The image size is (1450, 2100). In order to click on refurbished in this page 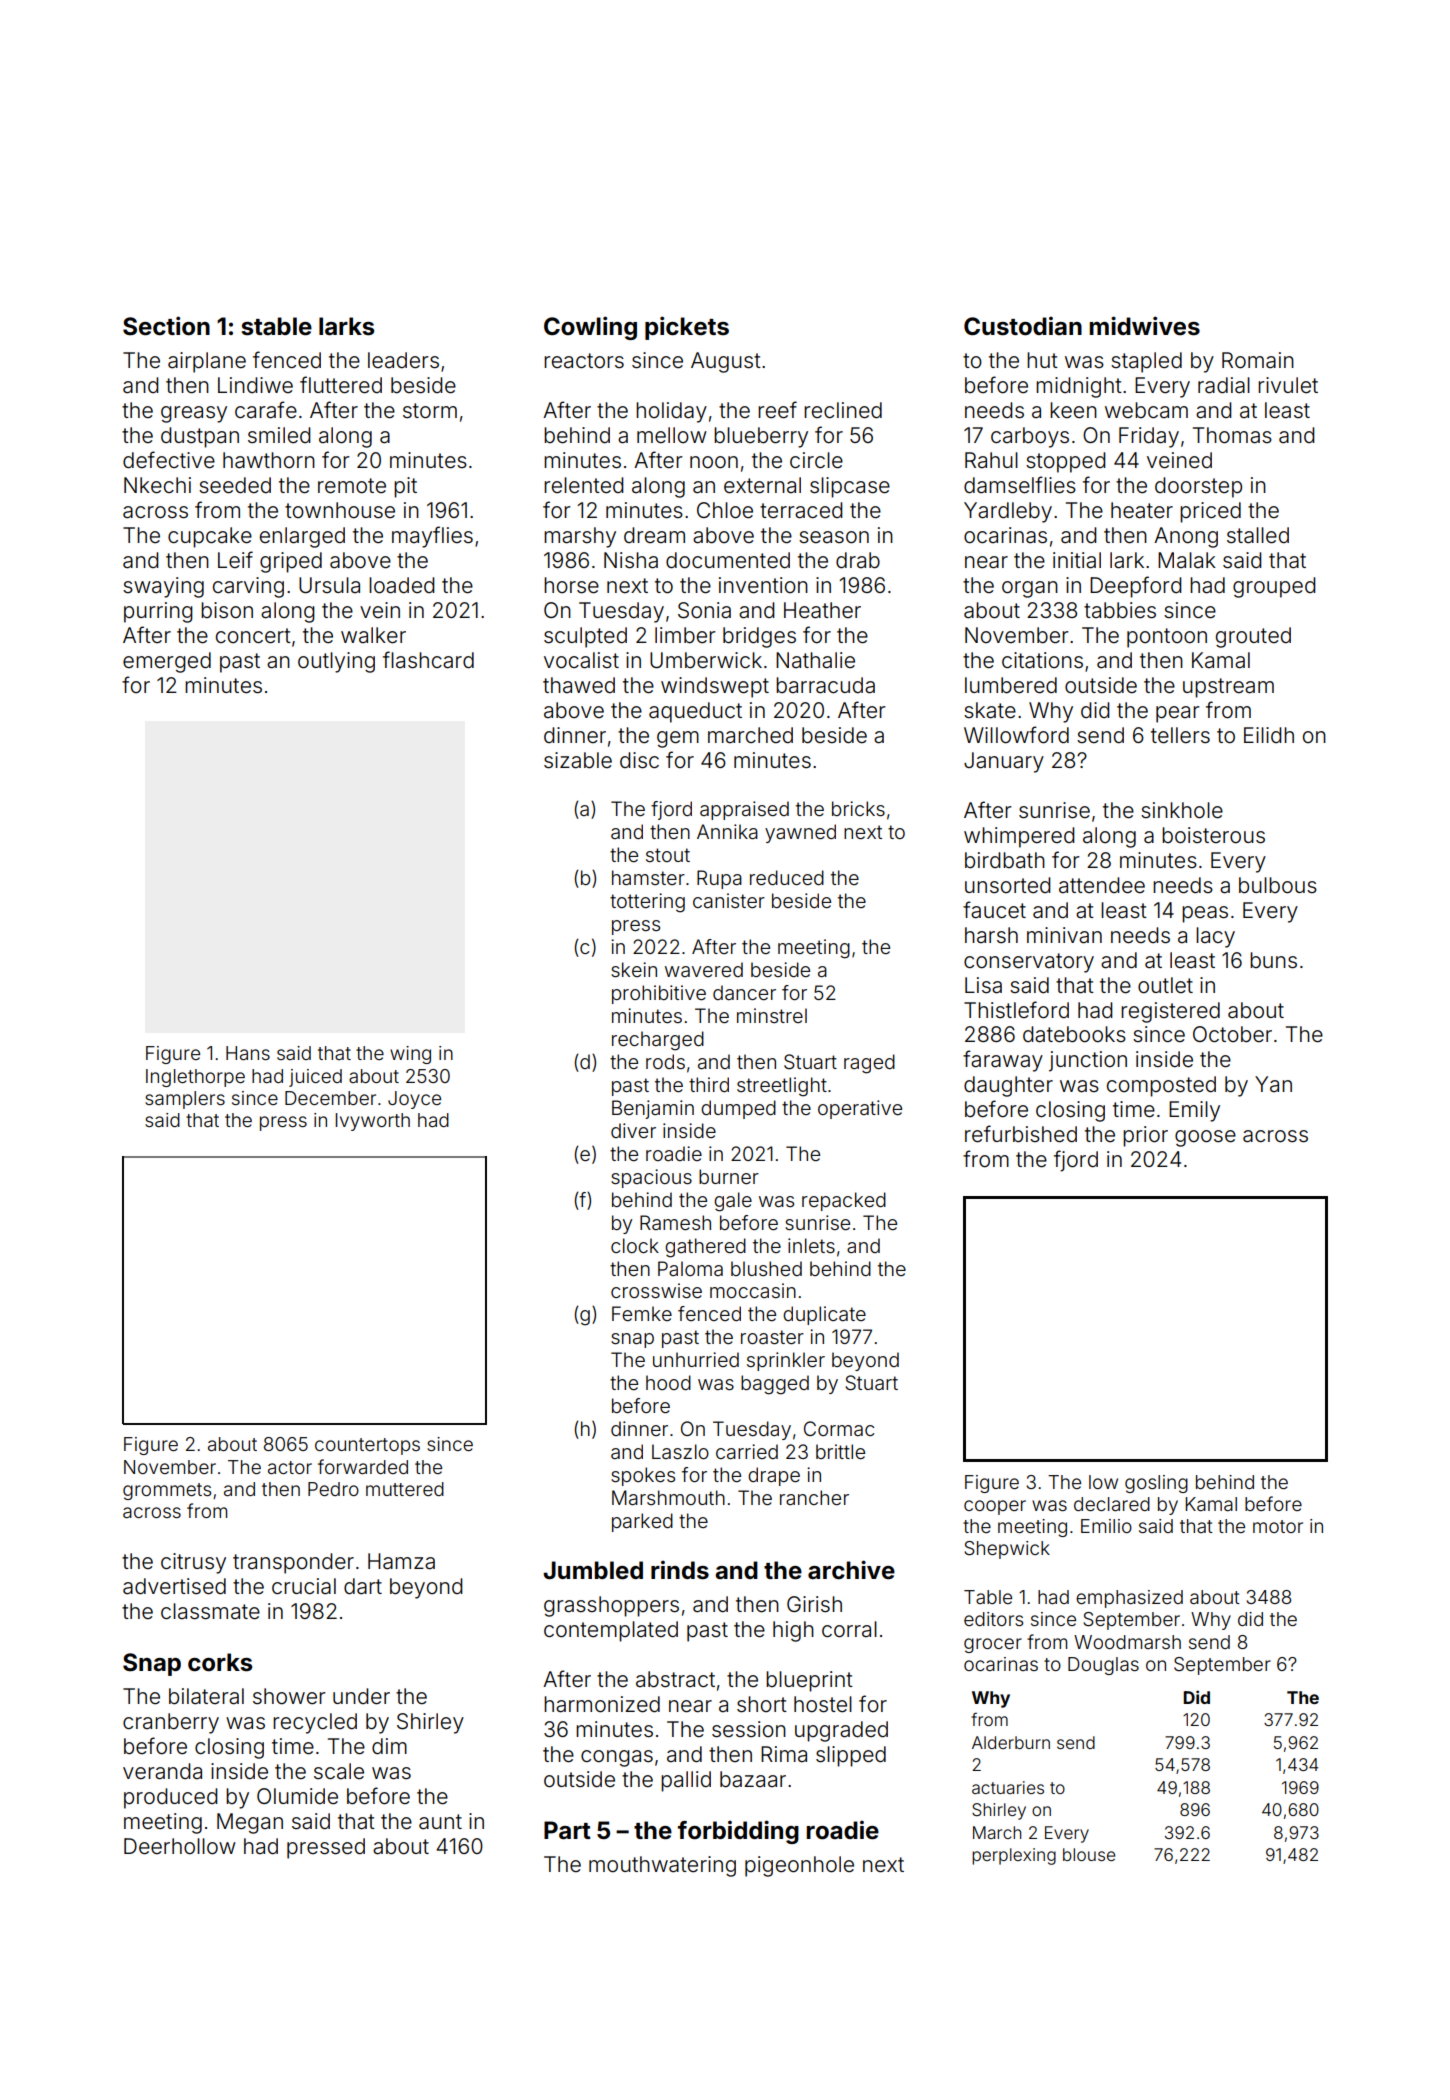, I will do `click(1021, 1134)`.
